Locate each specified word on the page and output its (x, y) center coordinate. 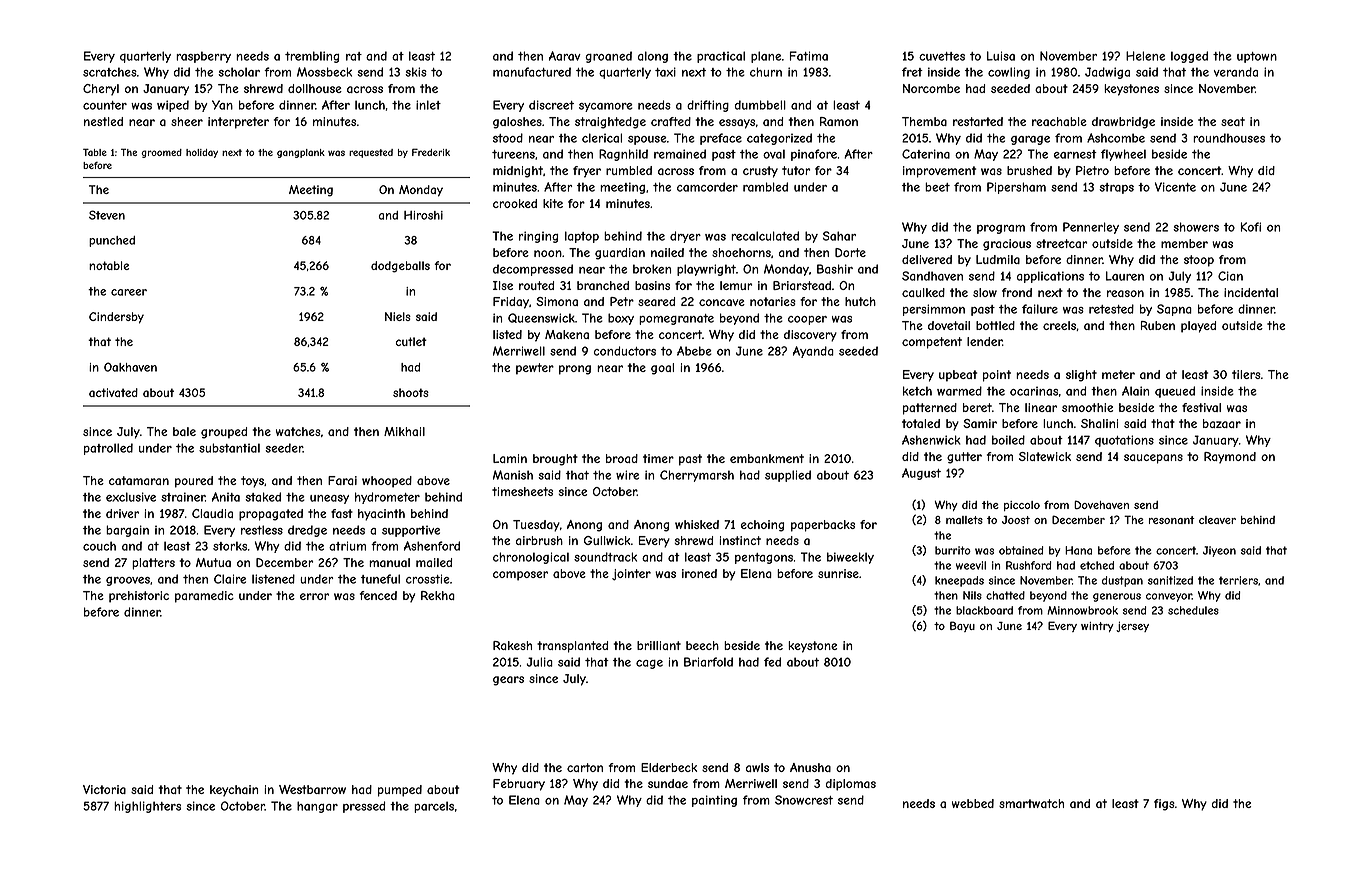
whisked (697, 524)
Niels (398, 316)
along (653, 57)
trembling (312, 57)
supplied (788, 476)
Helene (1145, 56)
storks (230, 546)
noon (548, 253)
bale (184, 431)
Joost (1016, 520)
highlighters (147, 807)
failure (1040, 309)
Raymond (1230, 458)
